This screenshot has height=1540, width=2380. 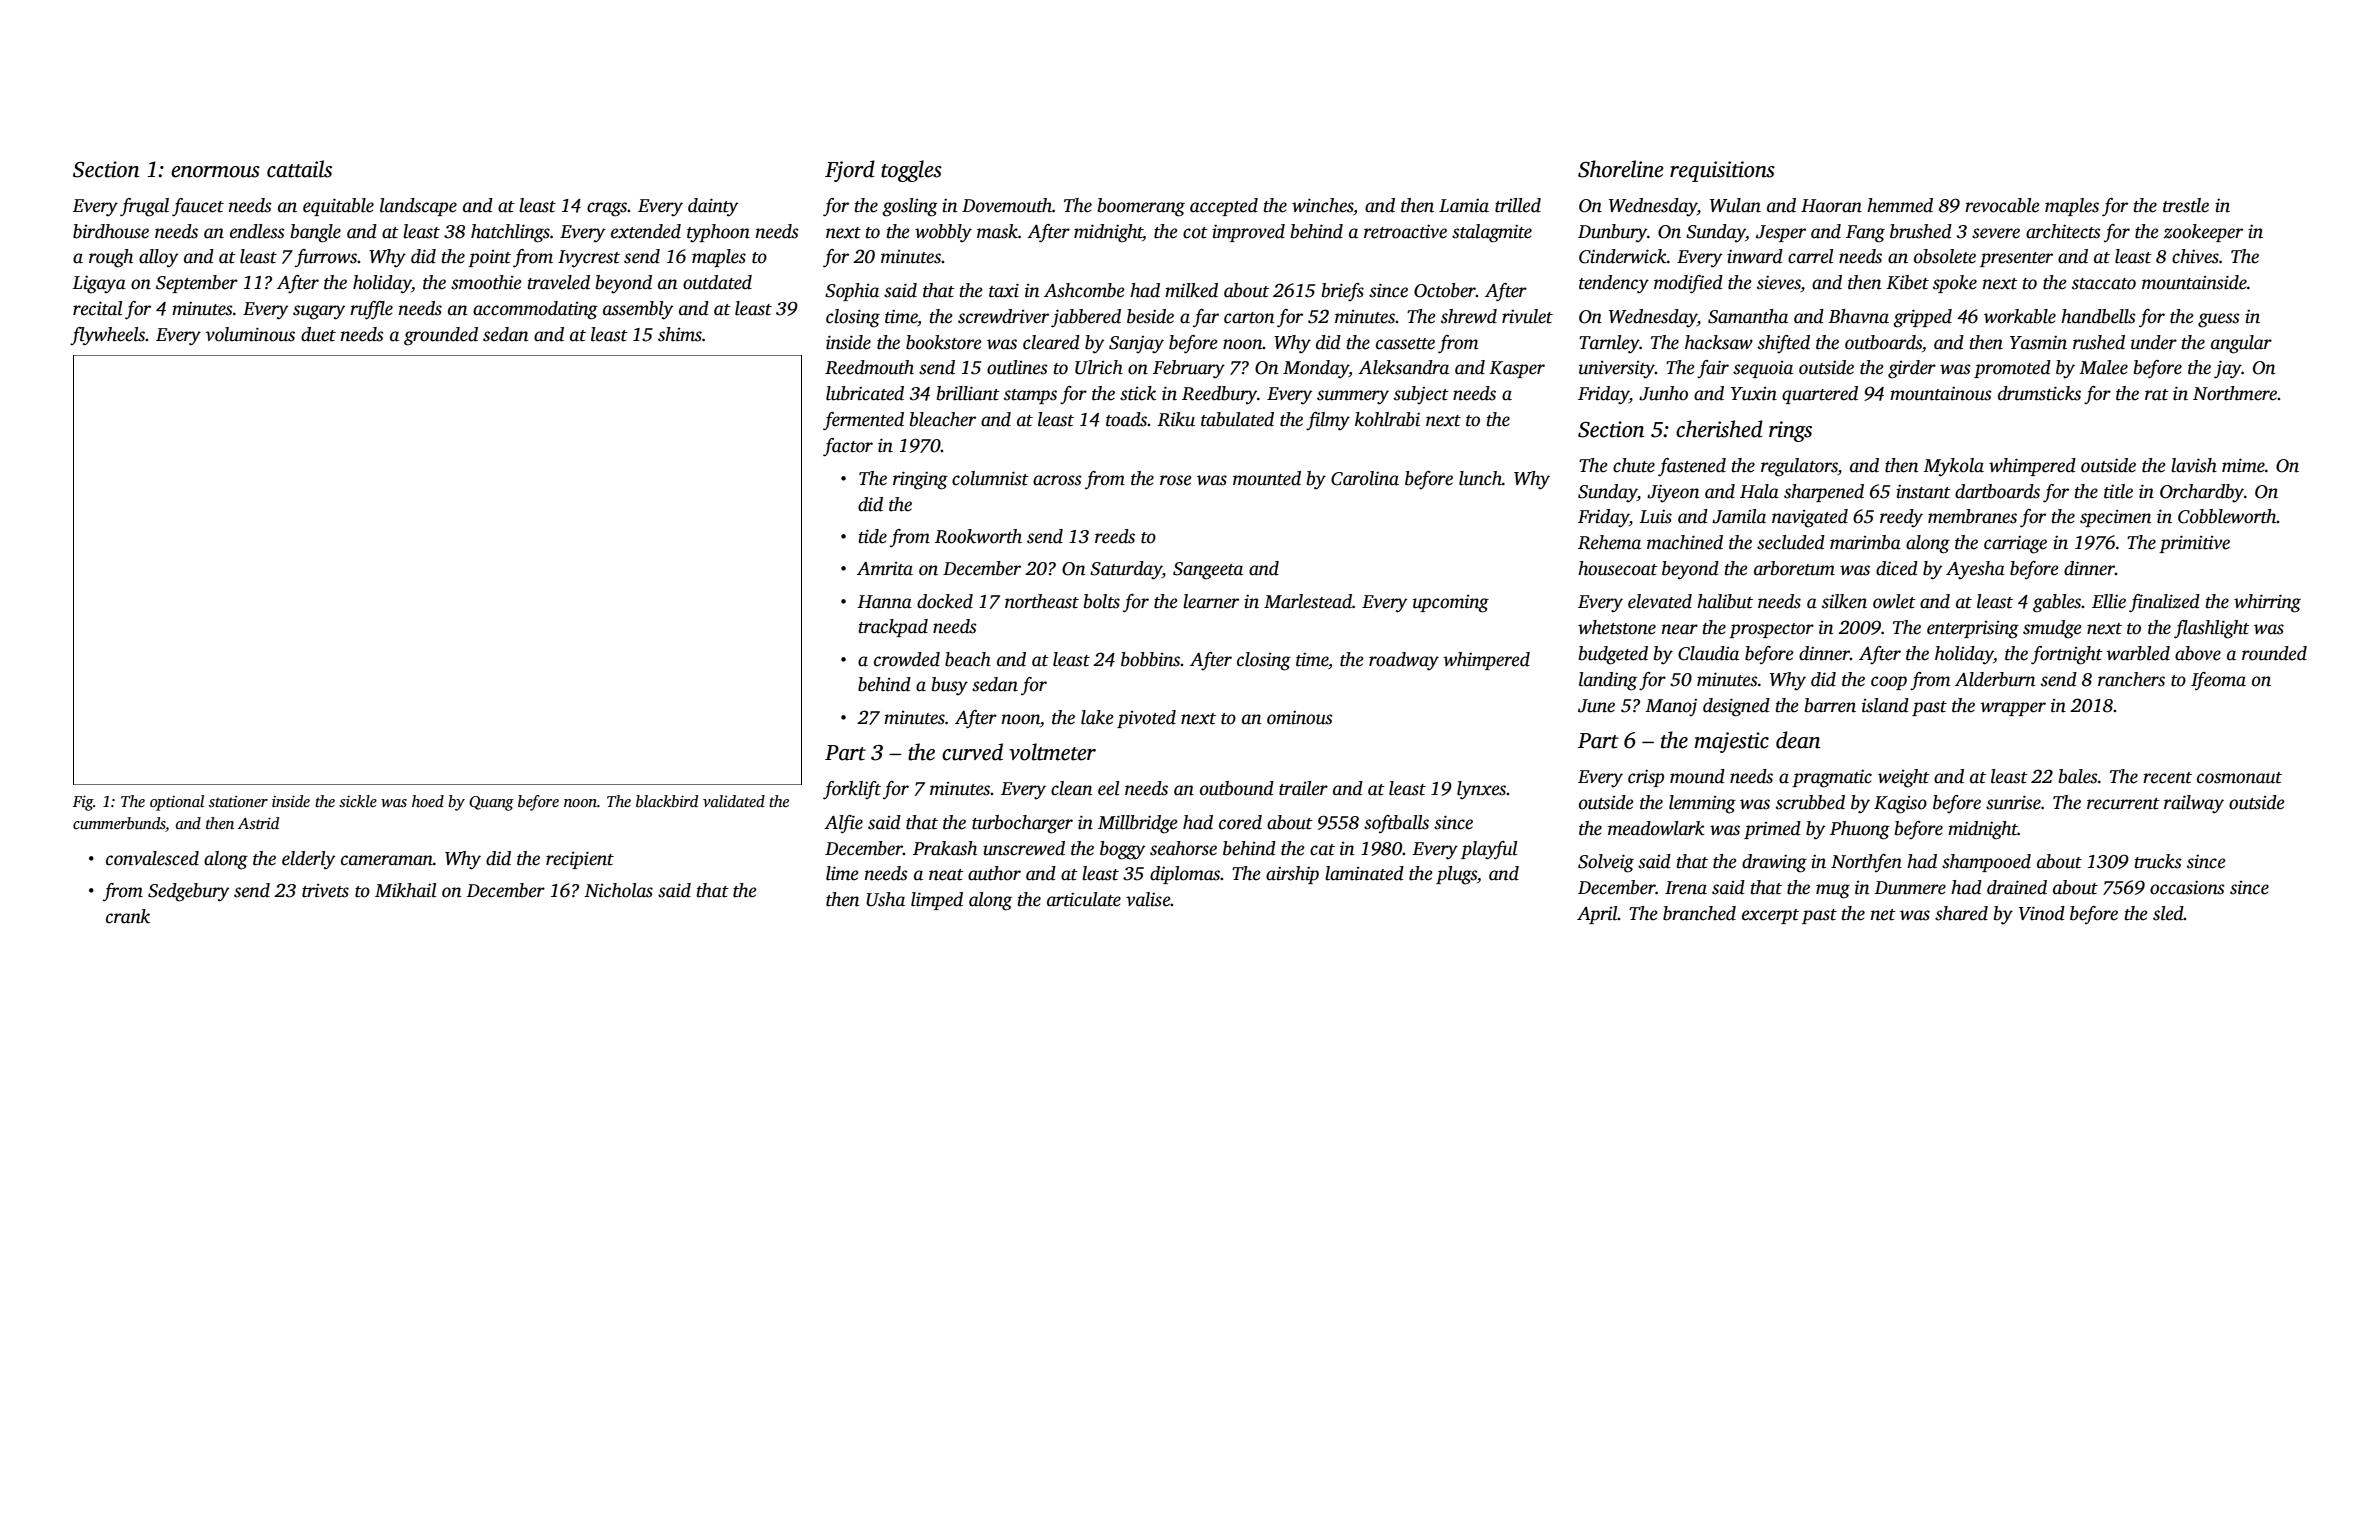 I want to click on cattails, so click(x=299, y=169).
